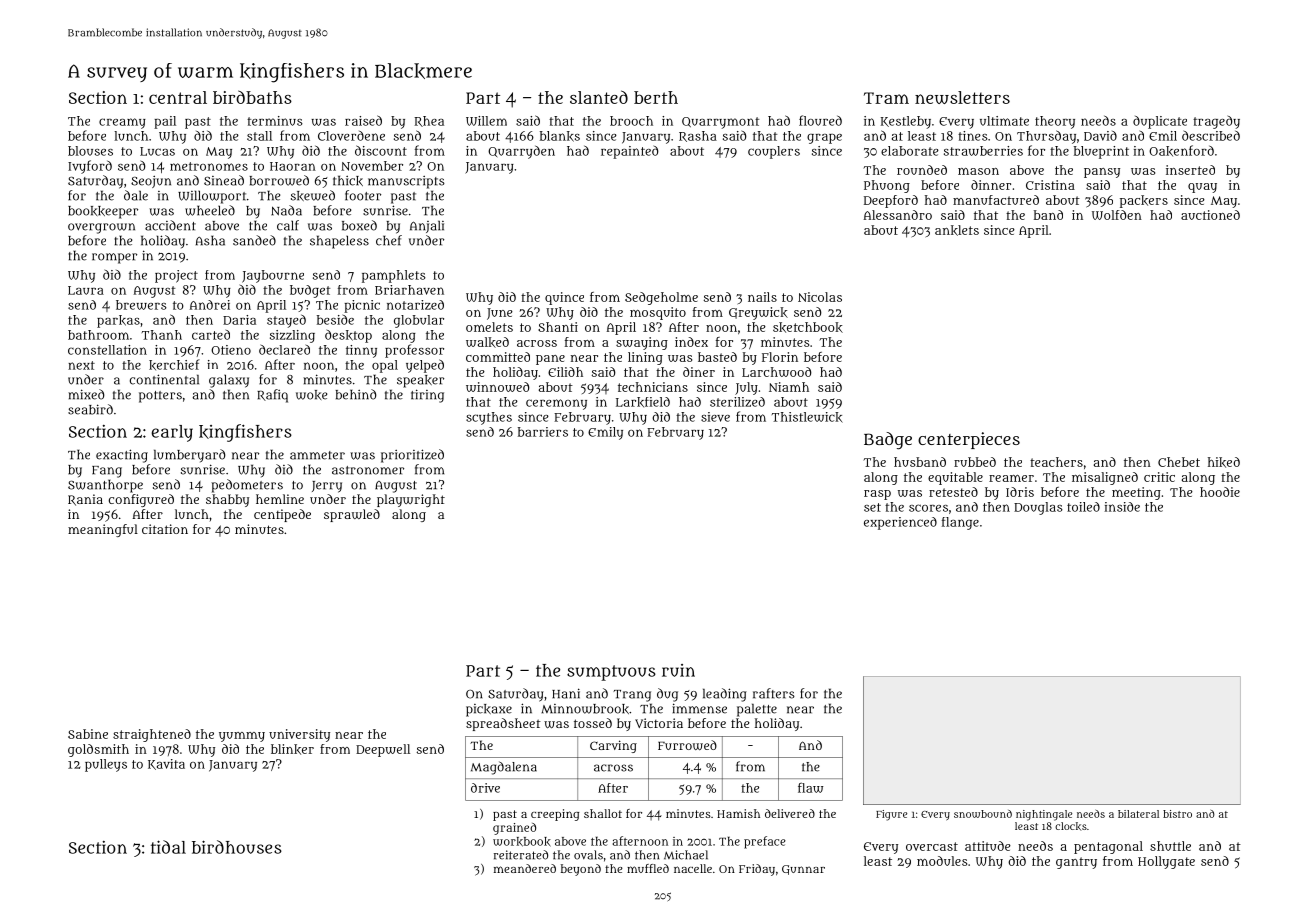 The image size is (1308, 924). I want to click on inside, so click(1122, 507).
